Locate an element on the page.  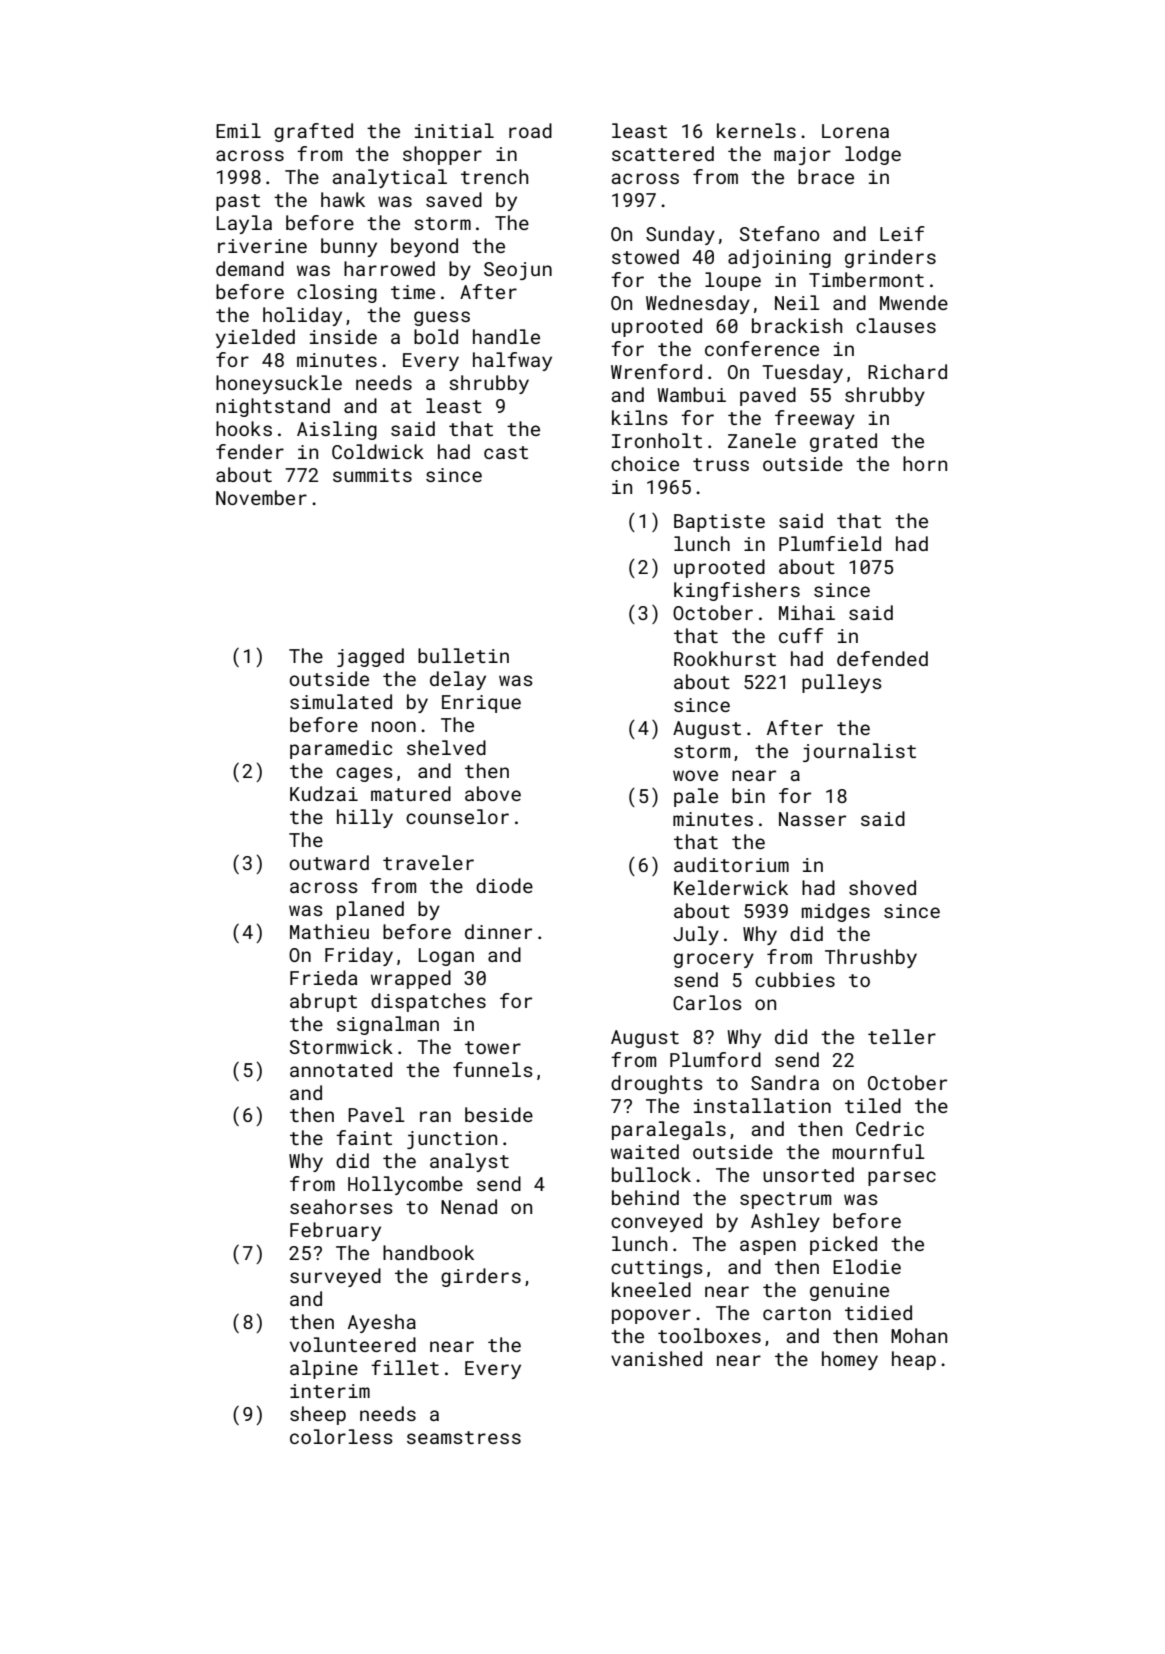
Seojun is located at coordinates (518, 271).
